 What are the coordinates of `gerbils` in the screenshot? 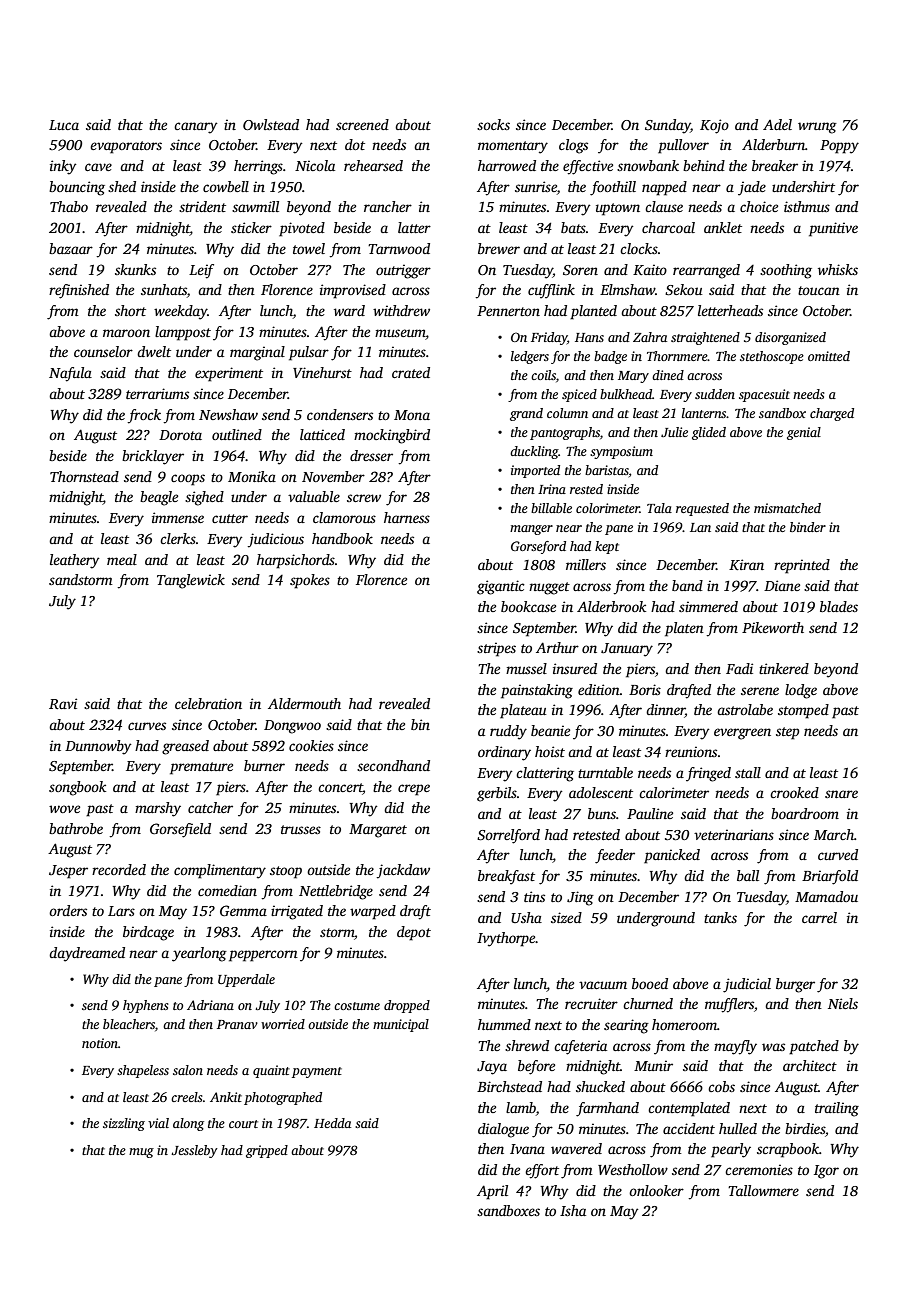 It's located at (497, 794).
